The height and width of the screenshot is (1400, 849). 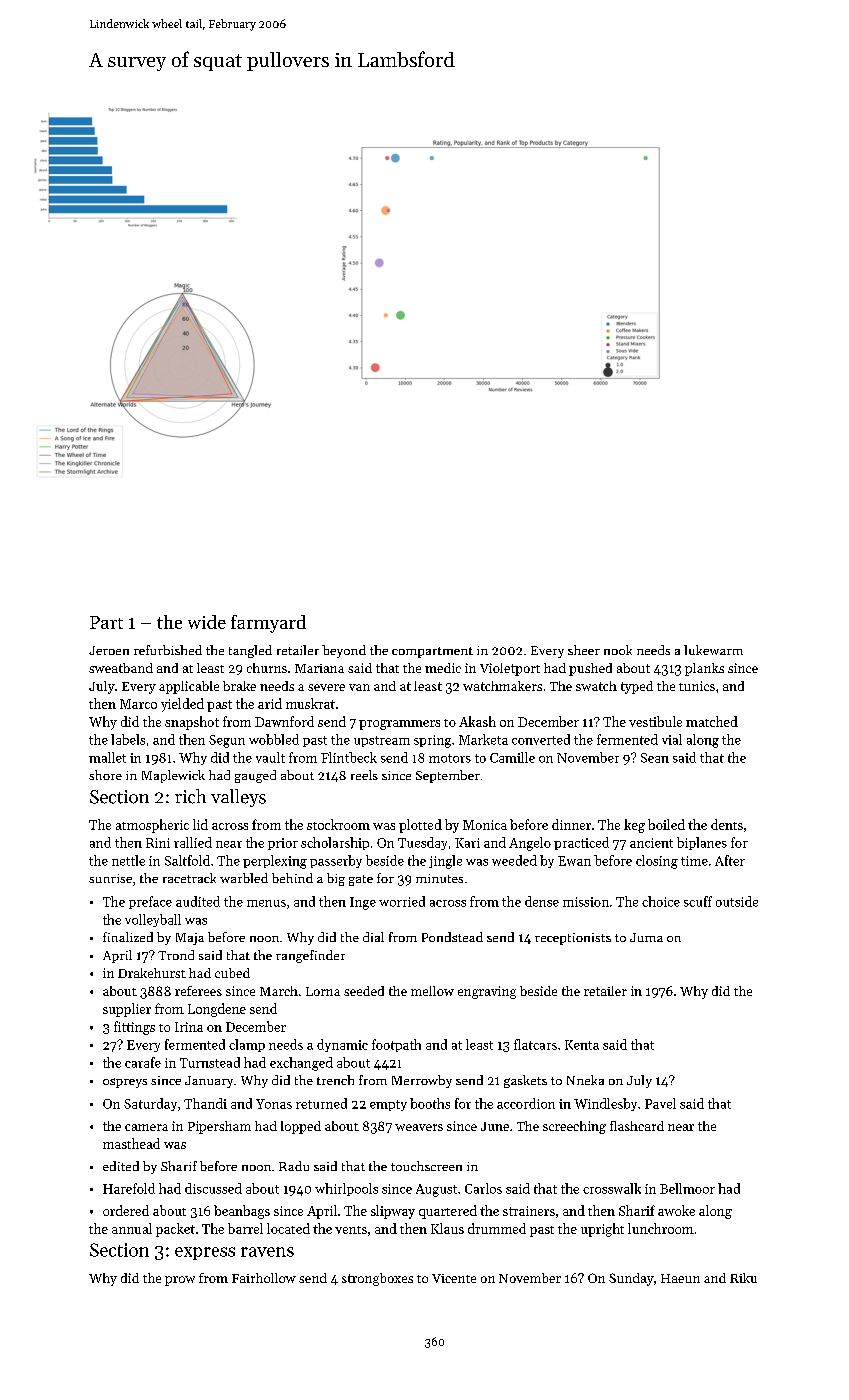 What do you see at coordinates (713, 650) in the screenshot?
I see `lukewarm` at bounding box center [713, 650].
